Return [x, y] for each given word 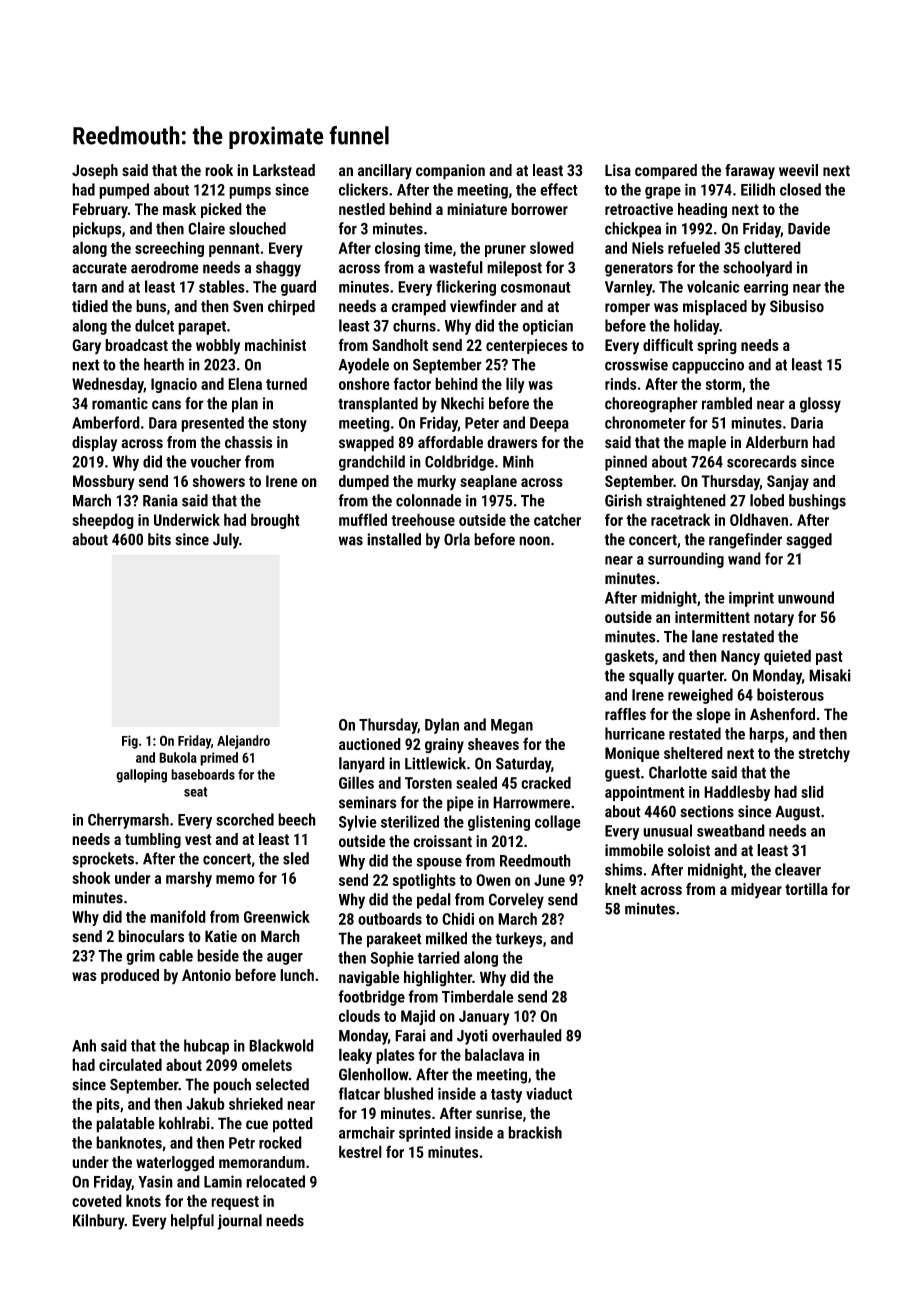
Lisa [618, 170]
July [226, 541]
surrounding [686, 560]
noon [534, 541]
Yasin [155, 1181]
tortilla [806, 889]
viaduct [549, 1093]
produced [130, 976]
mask [179, 209]
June [549, 880]
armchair [367, 1132]
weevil [798, 170]
